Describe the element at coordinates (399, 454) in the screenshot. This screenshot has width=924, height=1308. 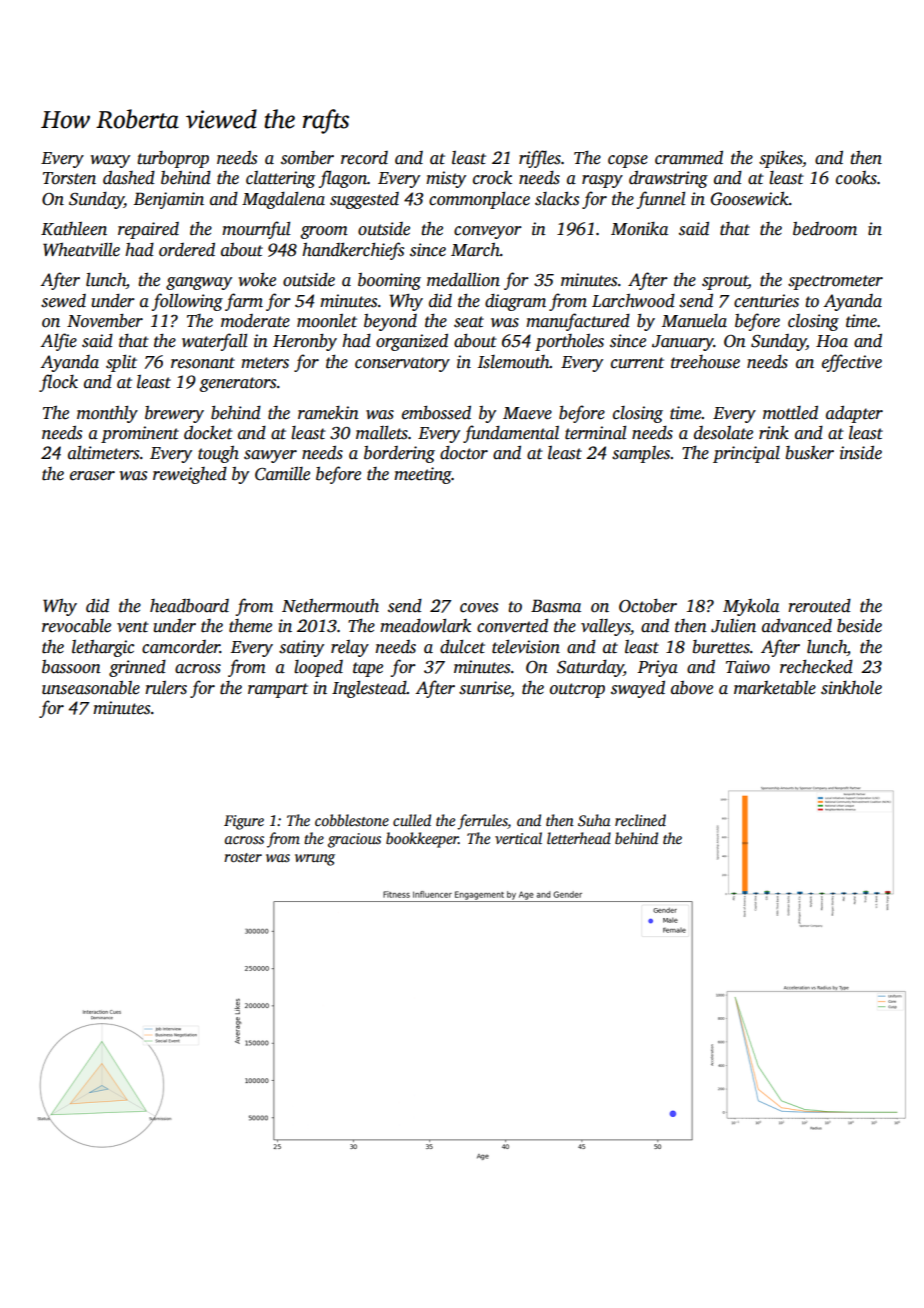
I see `bordering` at that location.
